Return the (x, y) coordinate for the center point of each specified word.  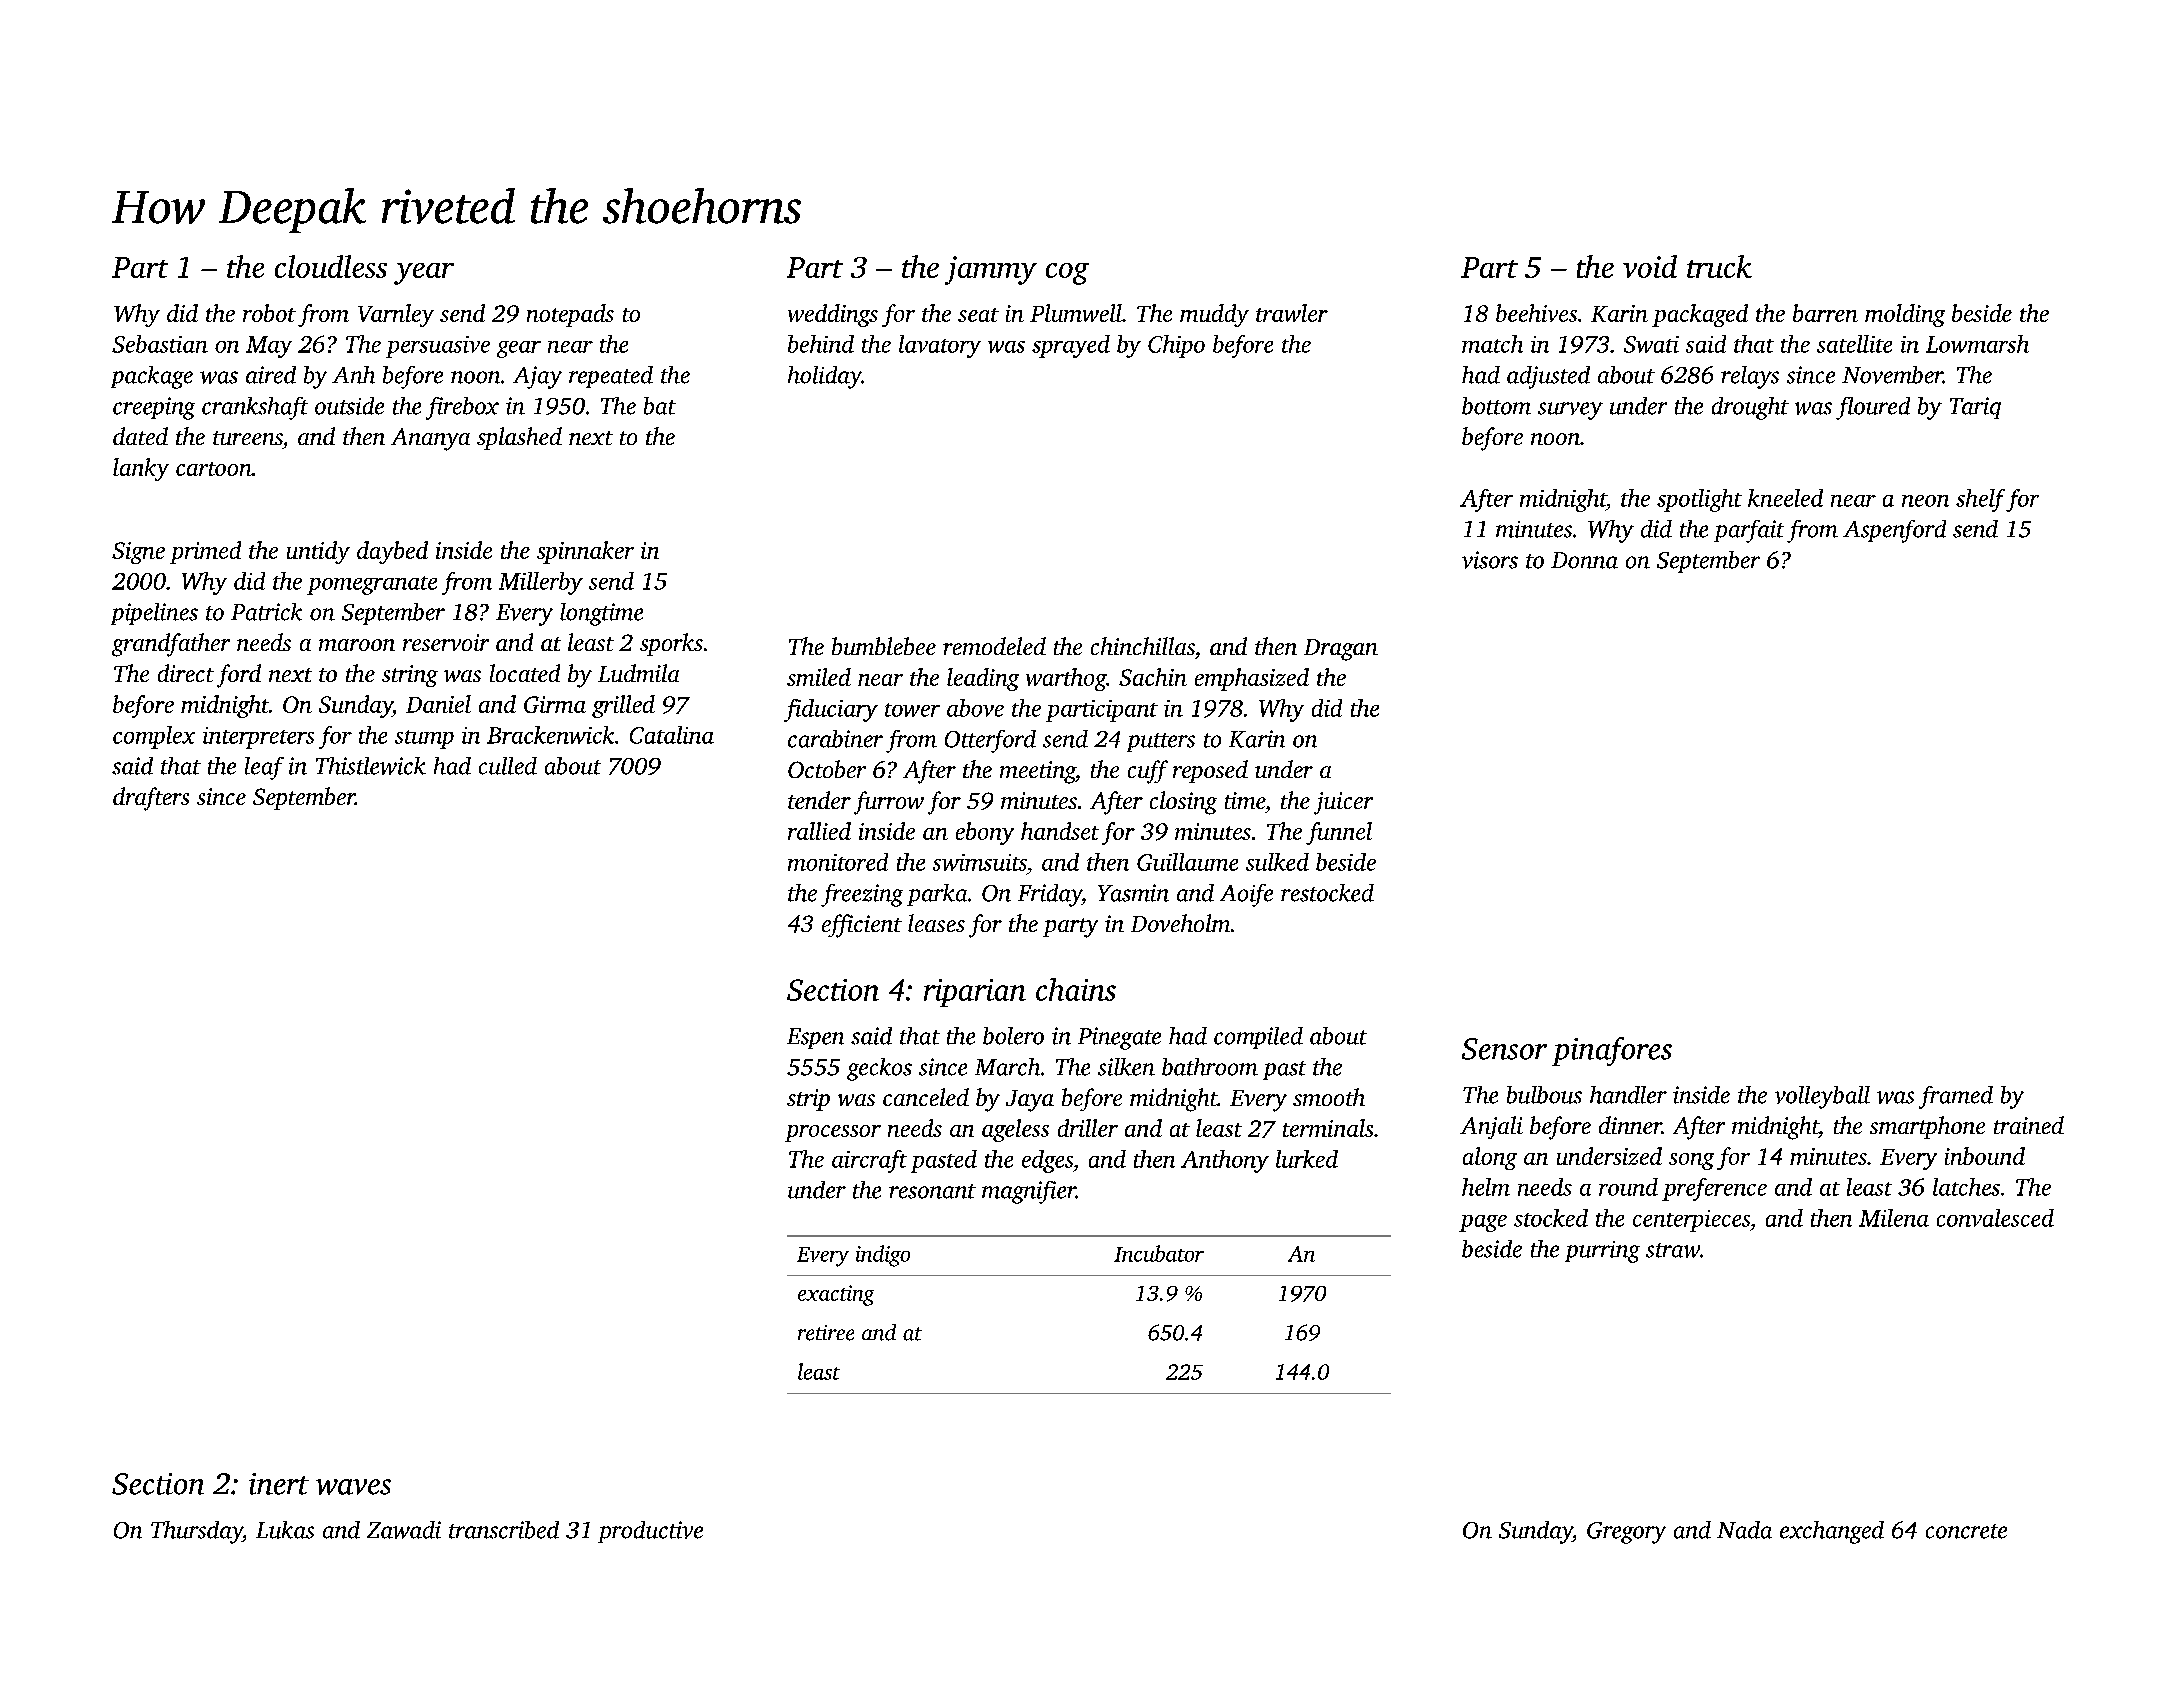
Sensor (1504, 1049)
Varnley (396, 315)
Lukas (285, 1530)
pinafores (1612, 1051)
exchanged (1832, 1532)
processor (833, 1133)
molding (1905, 315)
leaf (264, 768)
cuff (1148, 772)
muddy (1214, 315)
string (410, 676)
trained (2029, 1125)
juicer (1343, 803)
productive (650, 1532)
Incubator (1159, 1253)
